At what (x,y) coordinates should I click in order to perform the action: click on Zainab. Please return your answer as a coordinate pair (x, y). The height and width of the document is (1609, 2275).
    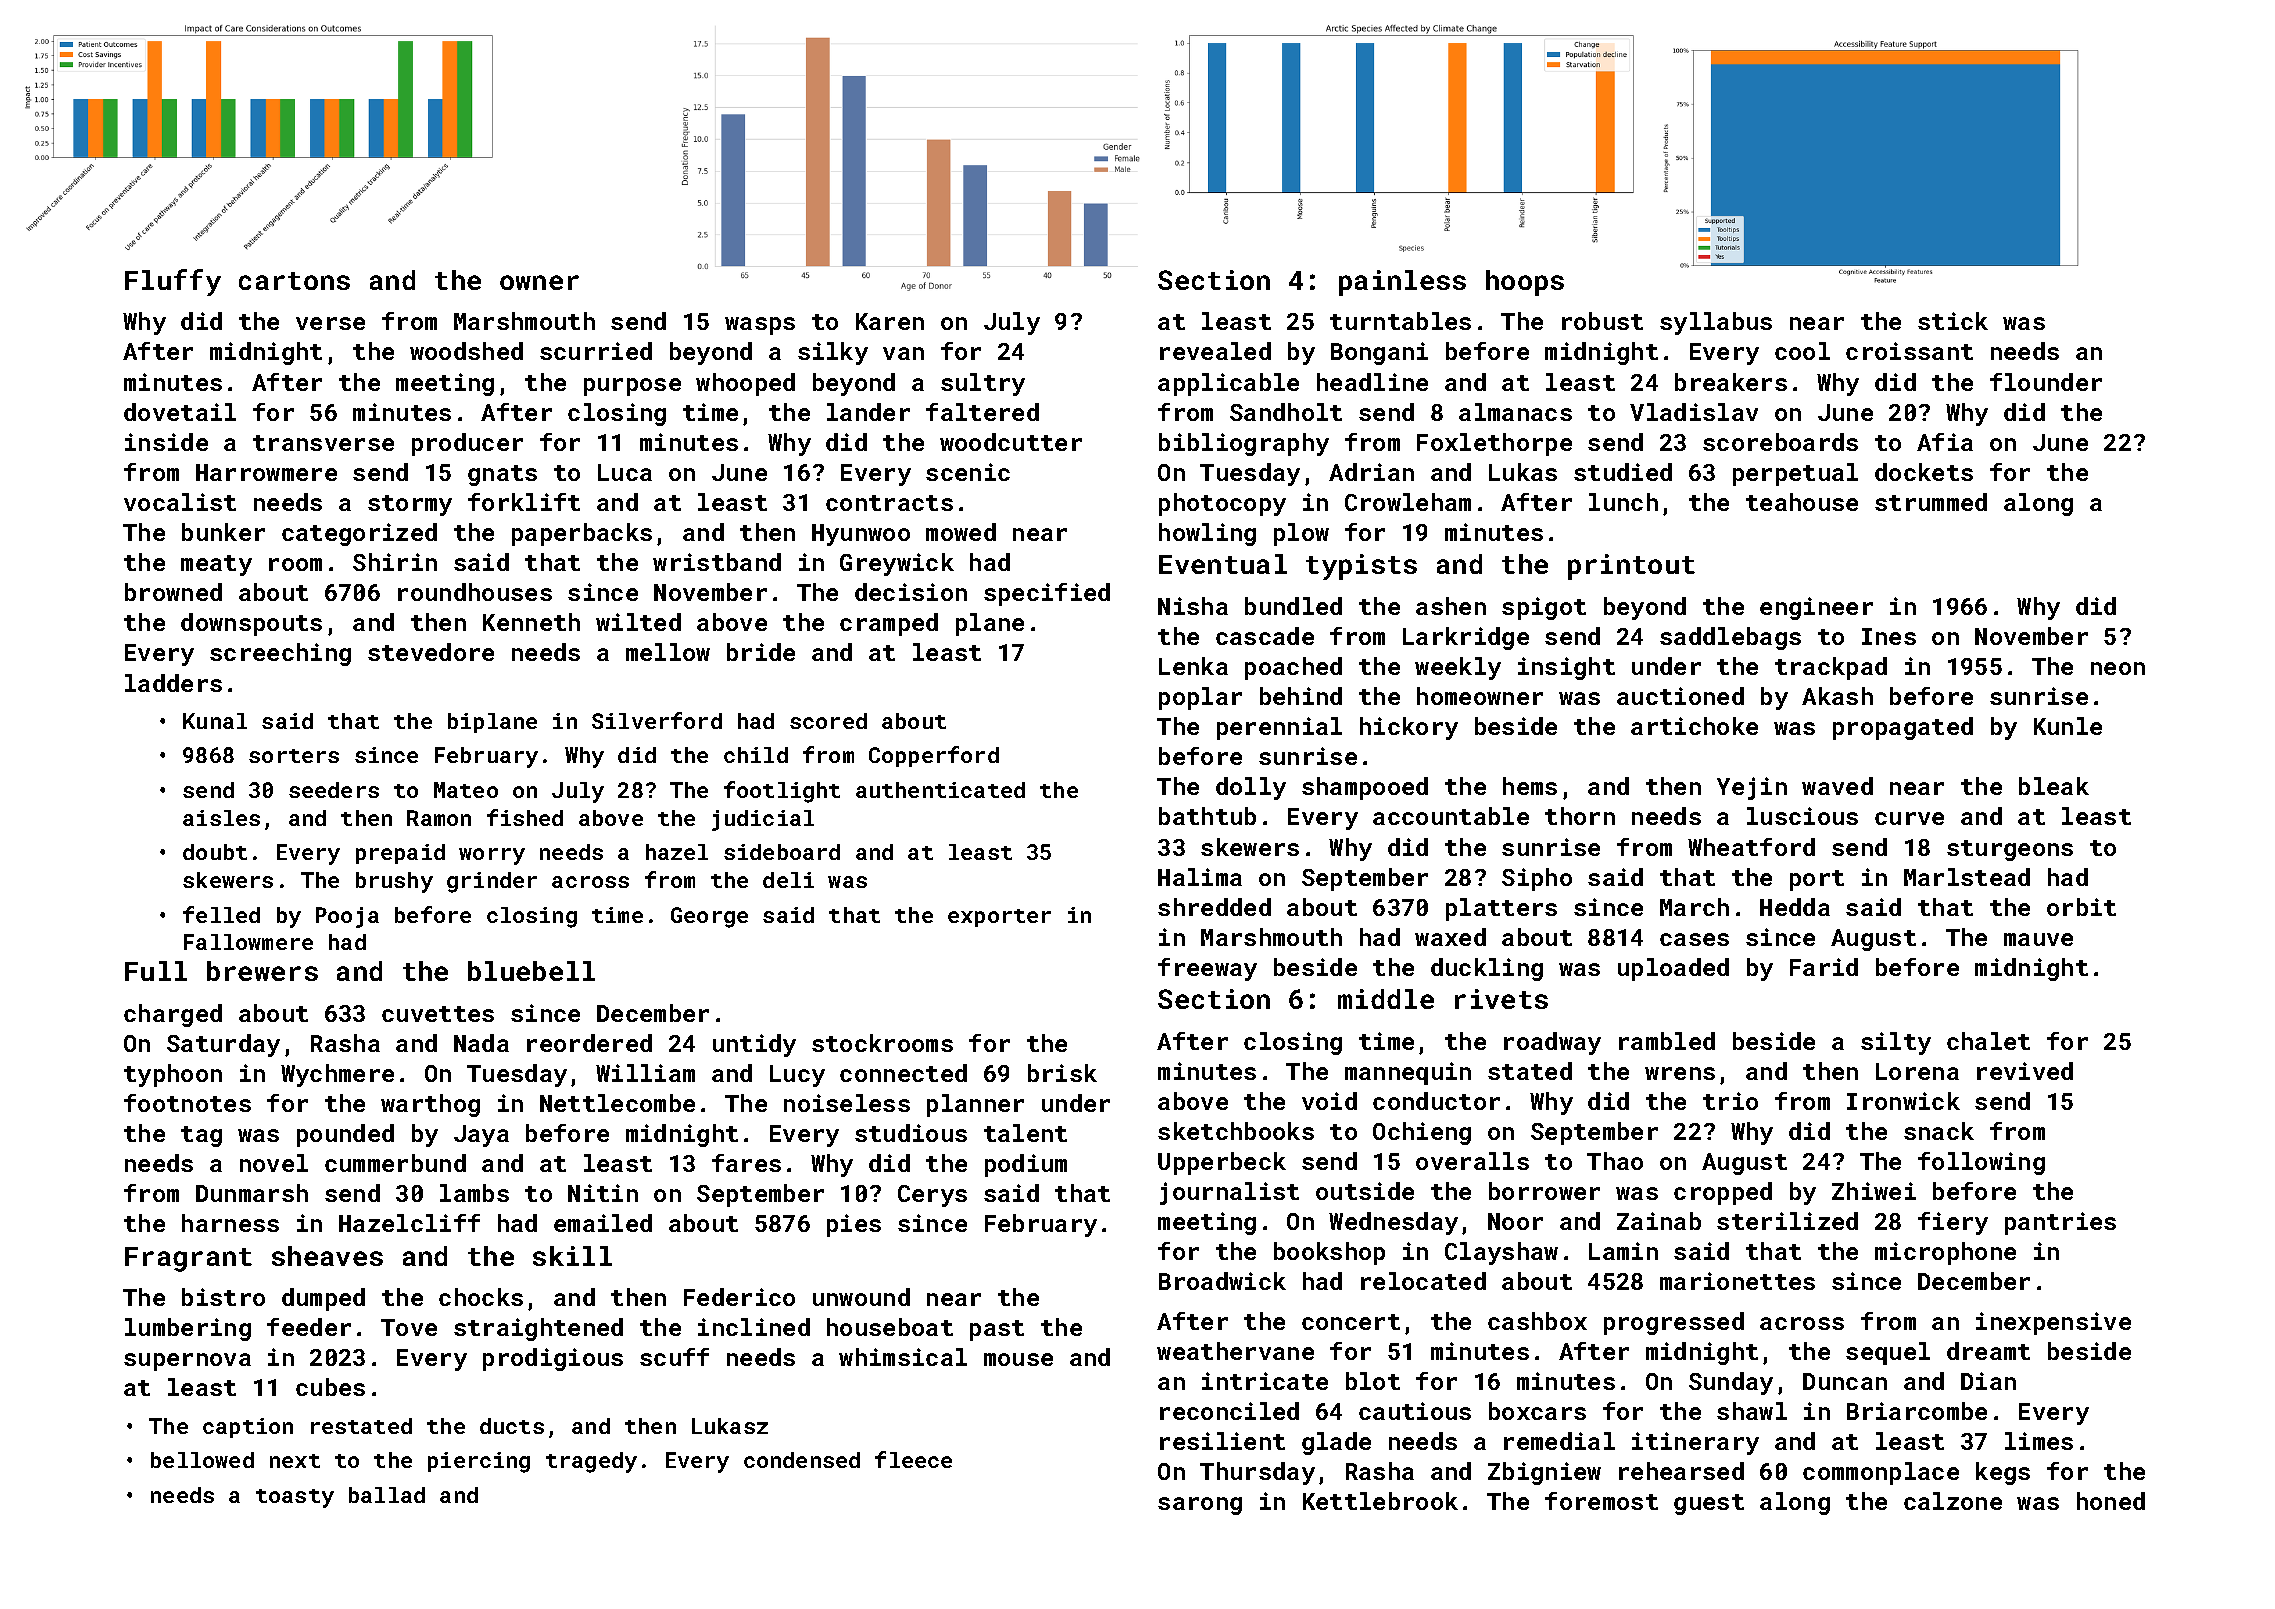
    Looking at the image, I should click on (1659, 1221).
